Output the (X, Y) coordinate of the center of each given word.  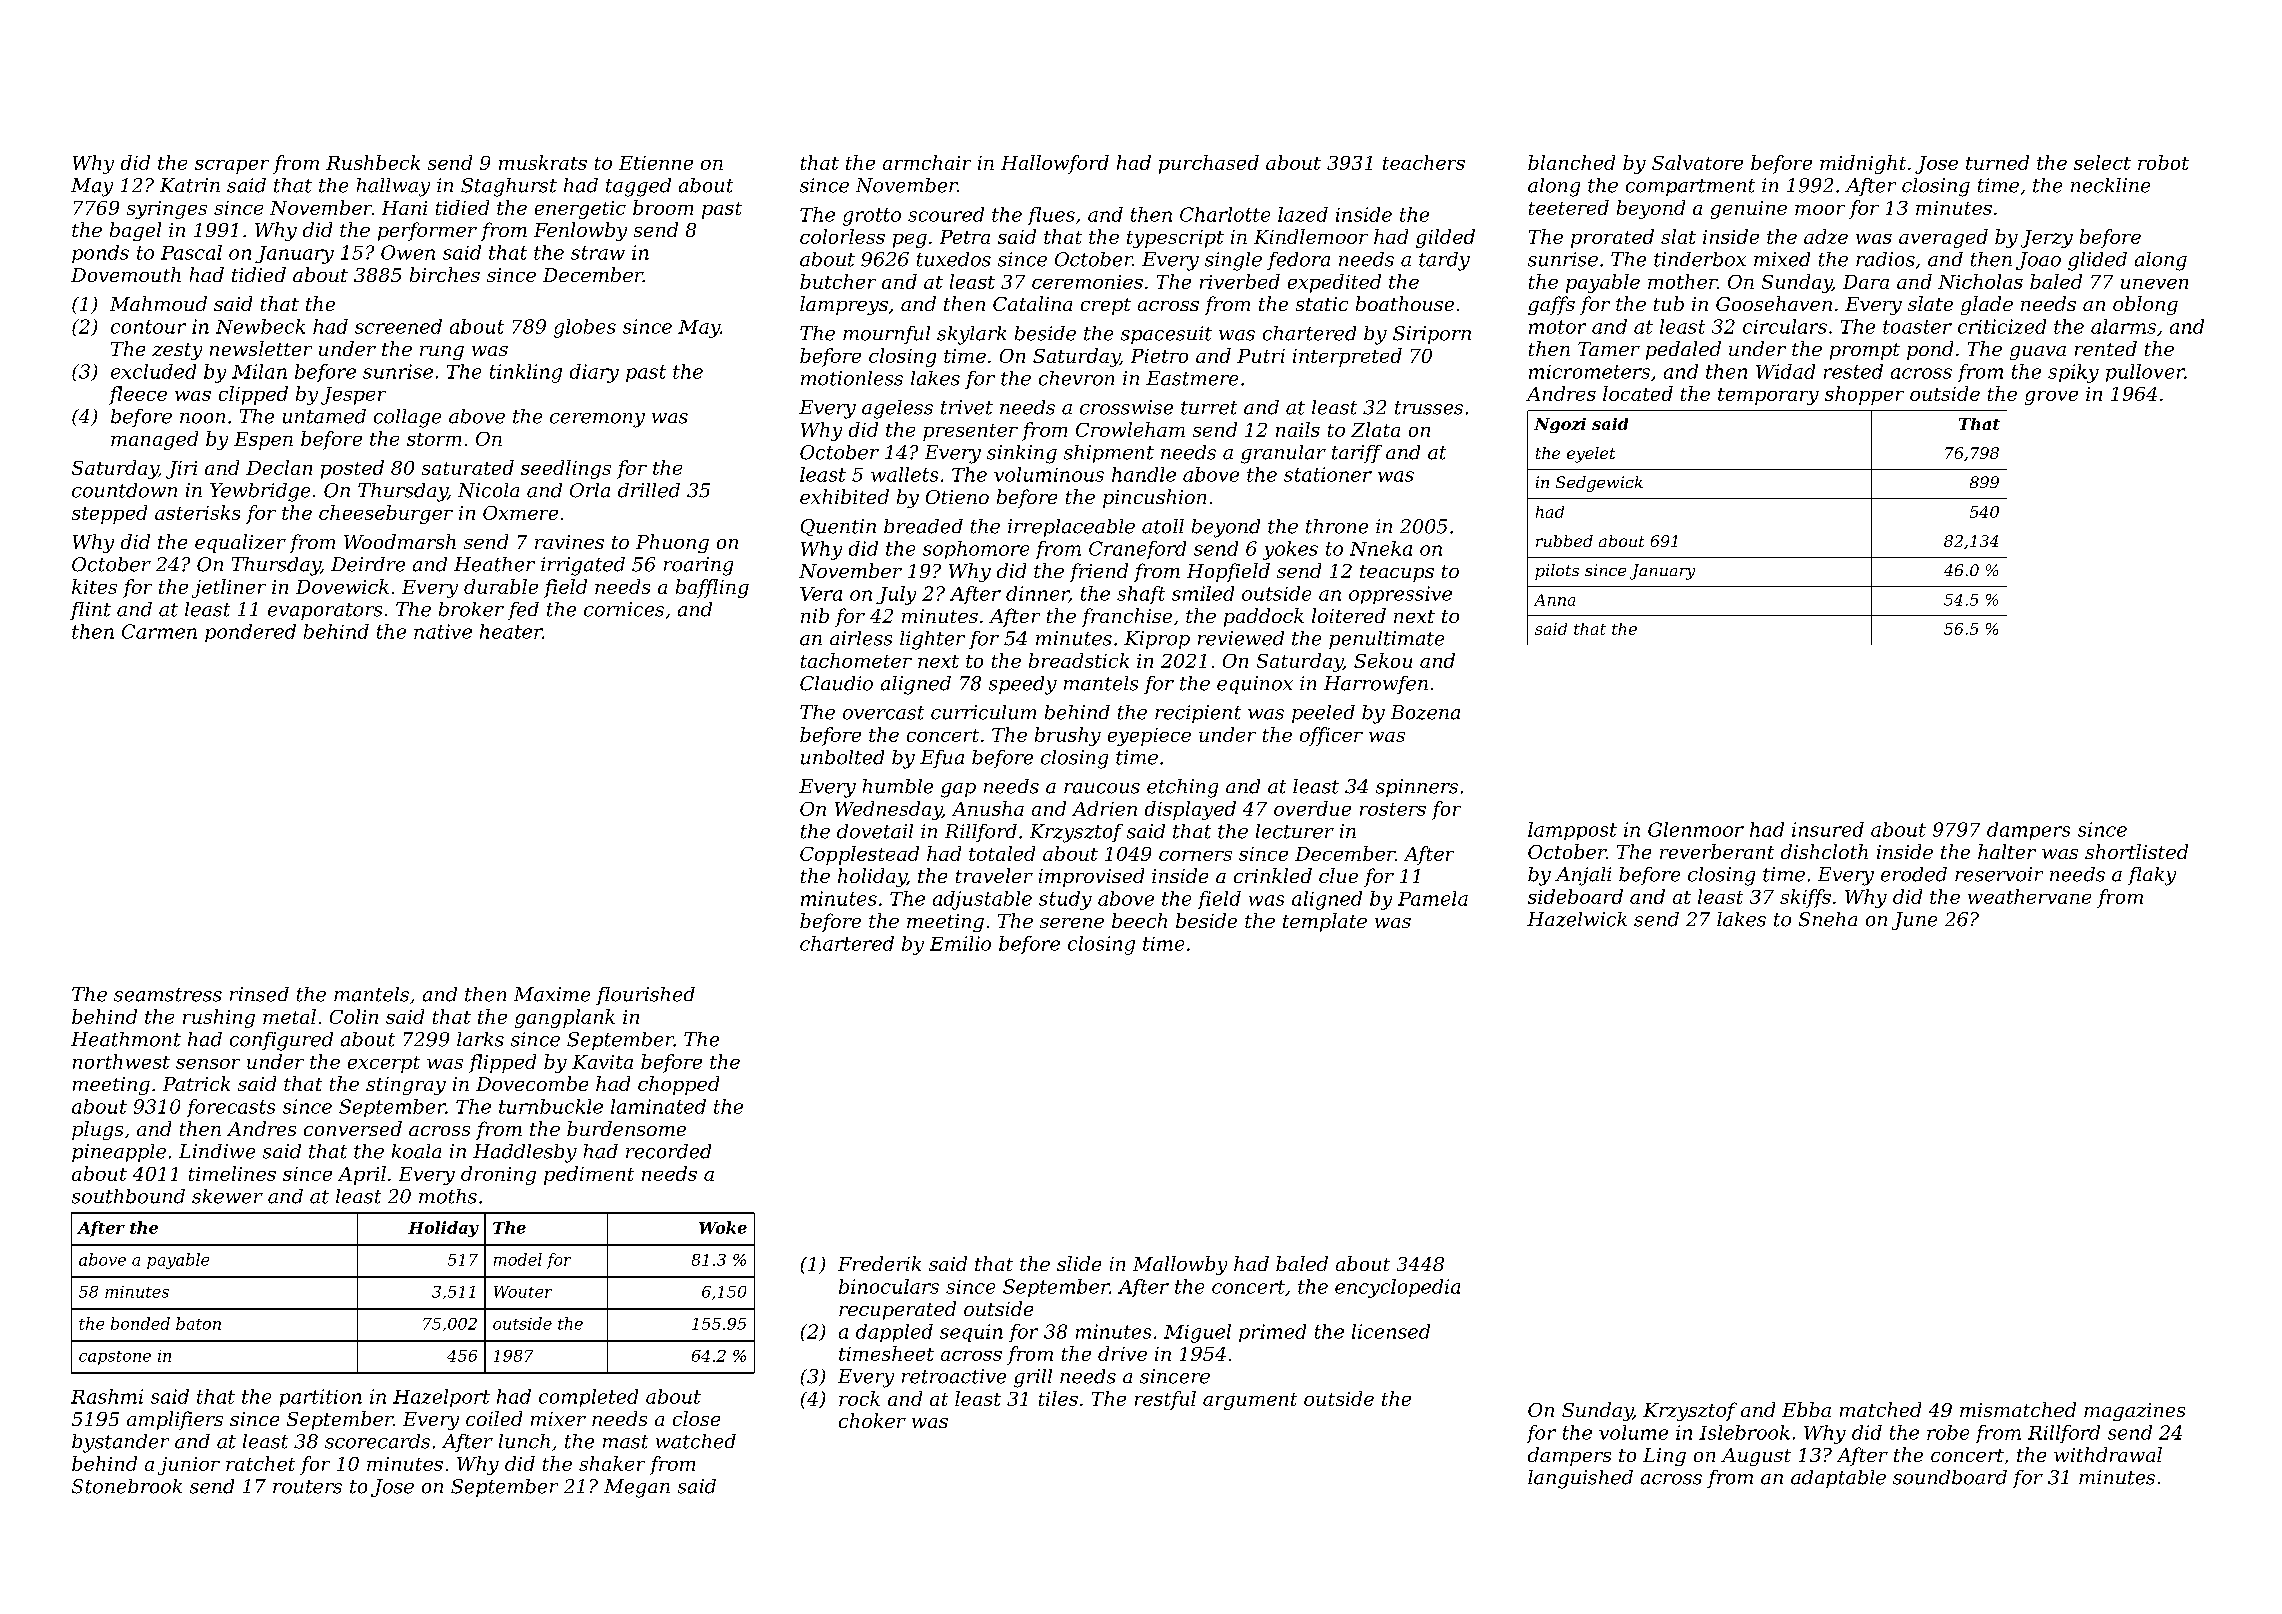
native (443, 631)
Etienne (656, 163)
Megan (637, 1488)
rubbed (1564, 541)
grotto (872, 217)
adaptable (1838, 1479)
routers (307, 1487)
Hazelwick (1577, 919)
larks (480, 1039)
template (1325, 922)
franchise (1127, 617)
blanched (1571, 162)
